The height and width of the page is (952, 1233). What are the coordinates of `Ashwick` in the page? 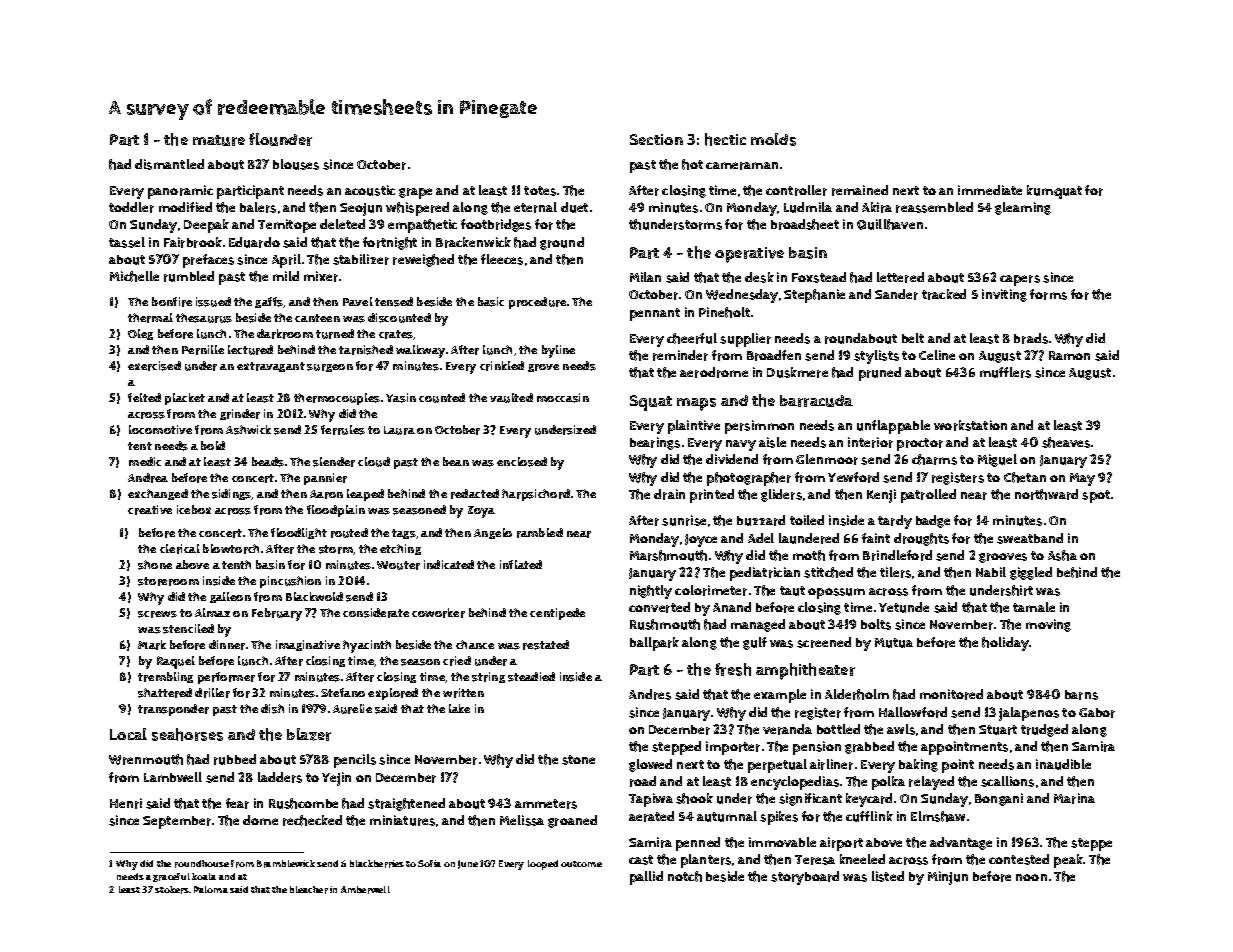 It's located at (248, 430).
